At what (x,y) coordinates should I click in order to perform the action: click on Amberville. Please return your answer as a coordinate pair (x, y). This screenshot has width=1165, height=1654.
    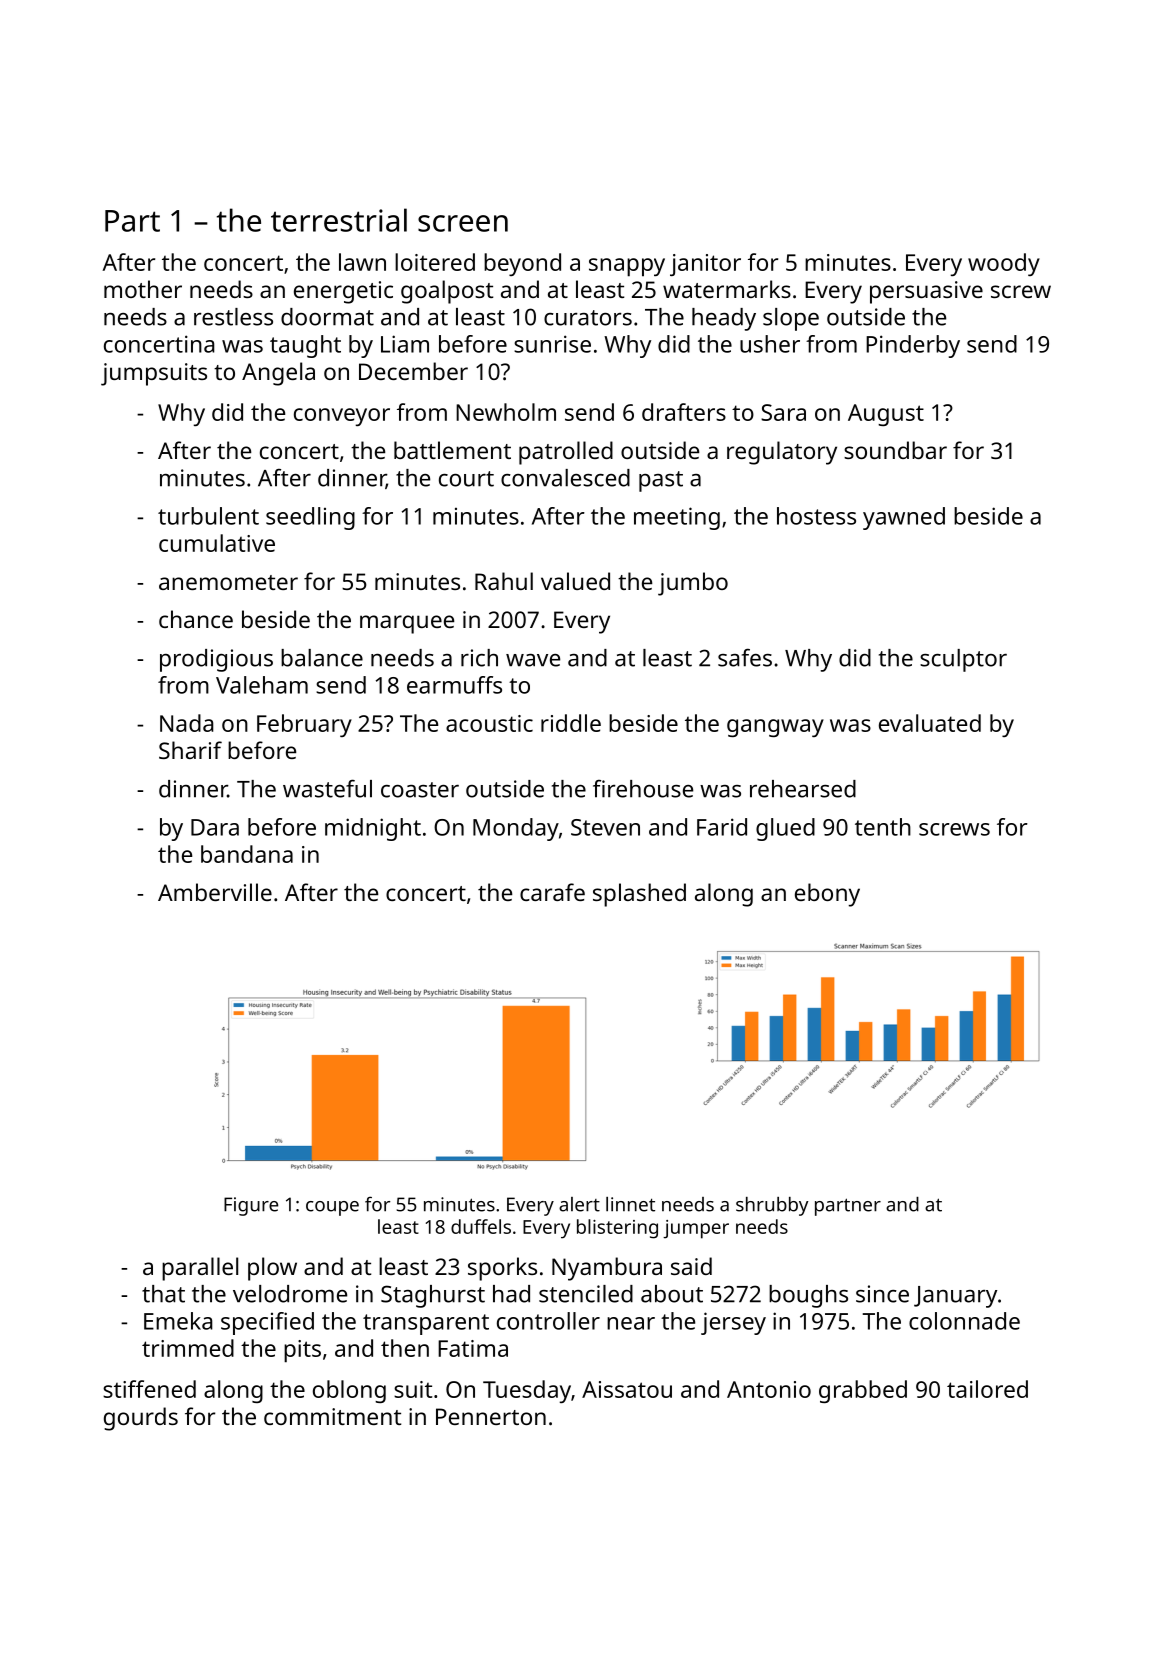
    Looking at the image, I should click on (215, 892).
